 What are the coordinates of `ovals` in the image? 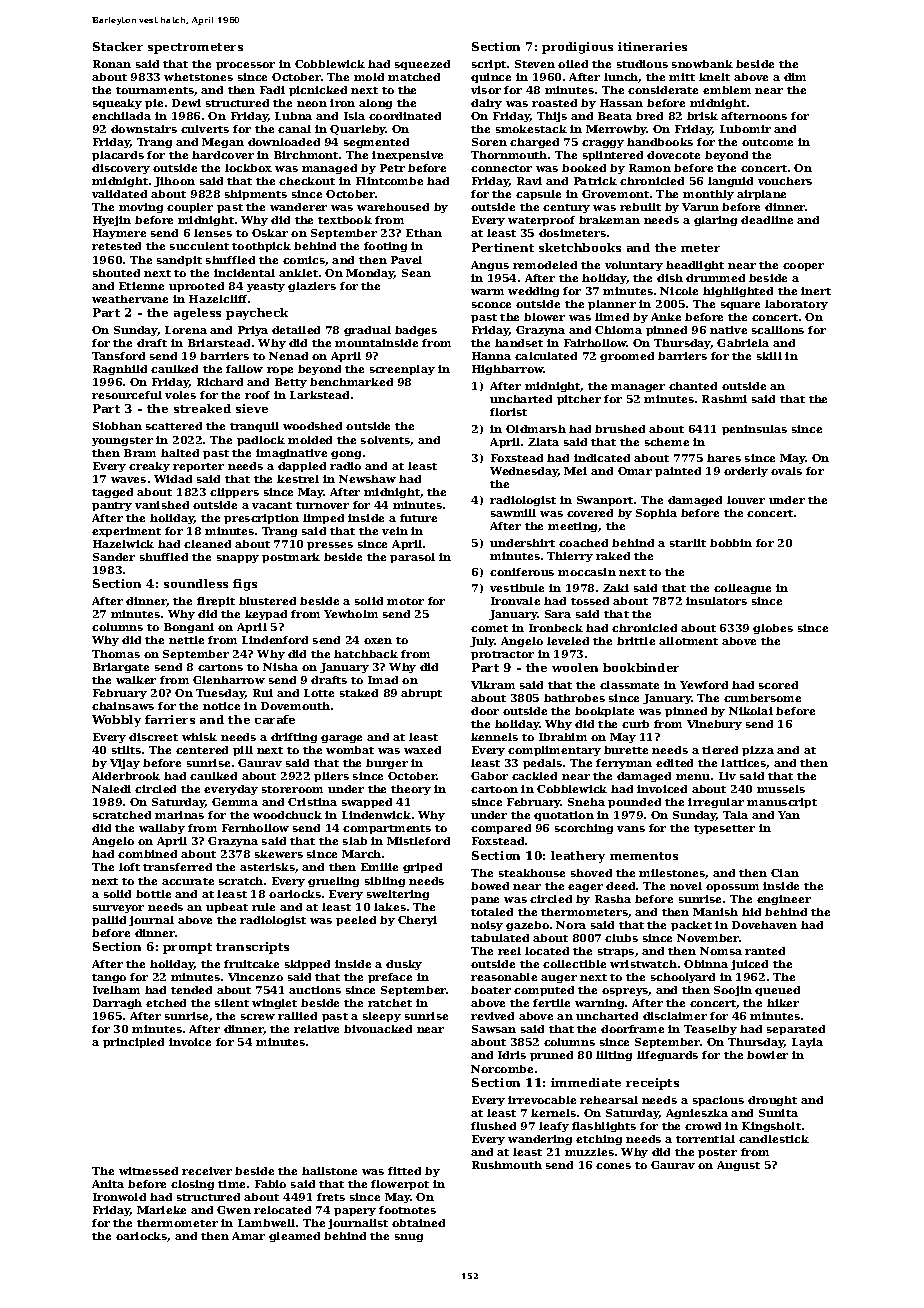 It's located at (786, 471).
